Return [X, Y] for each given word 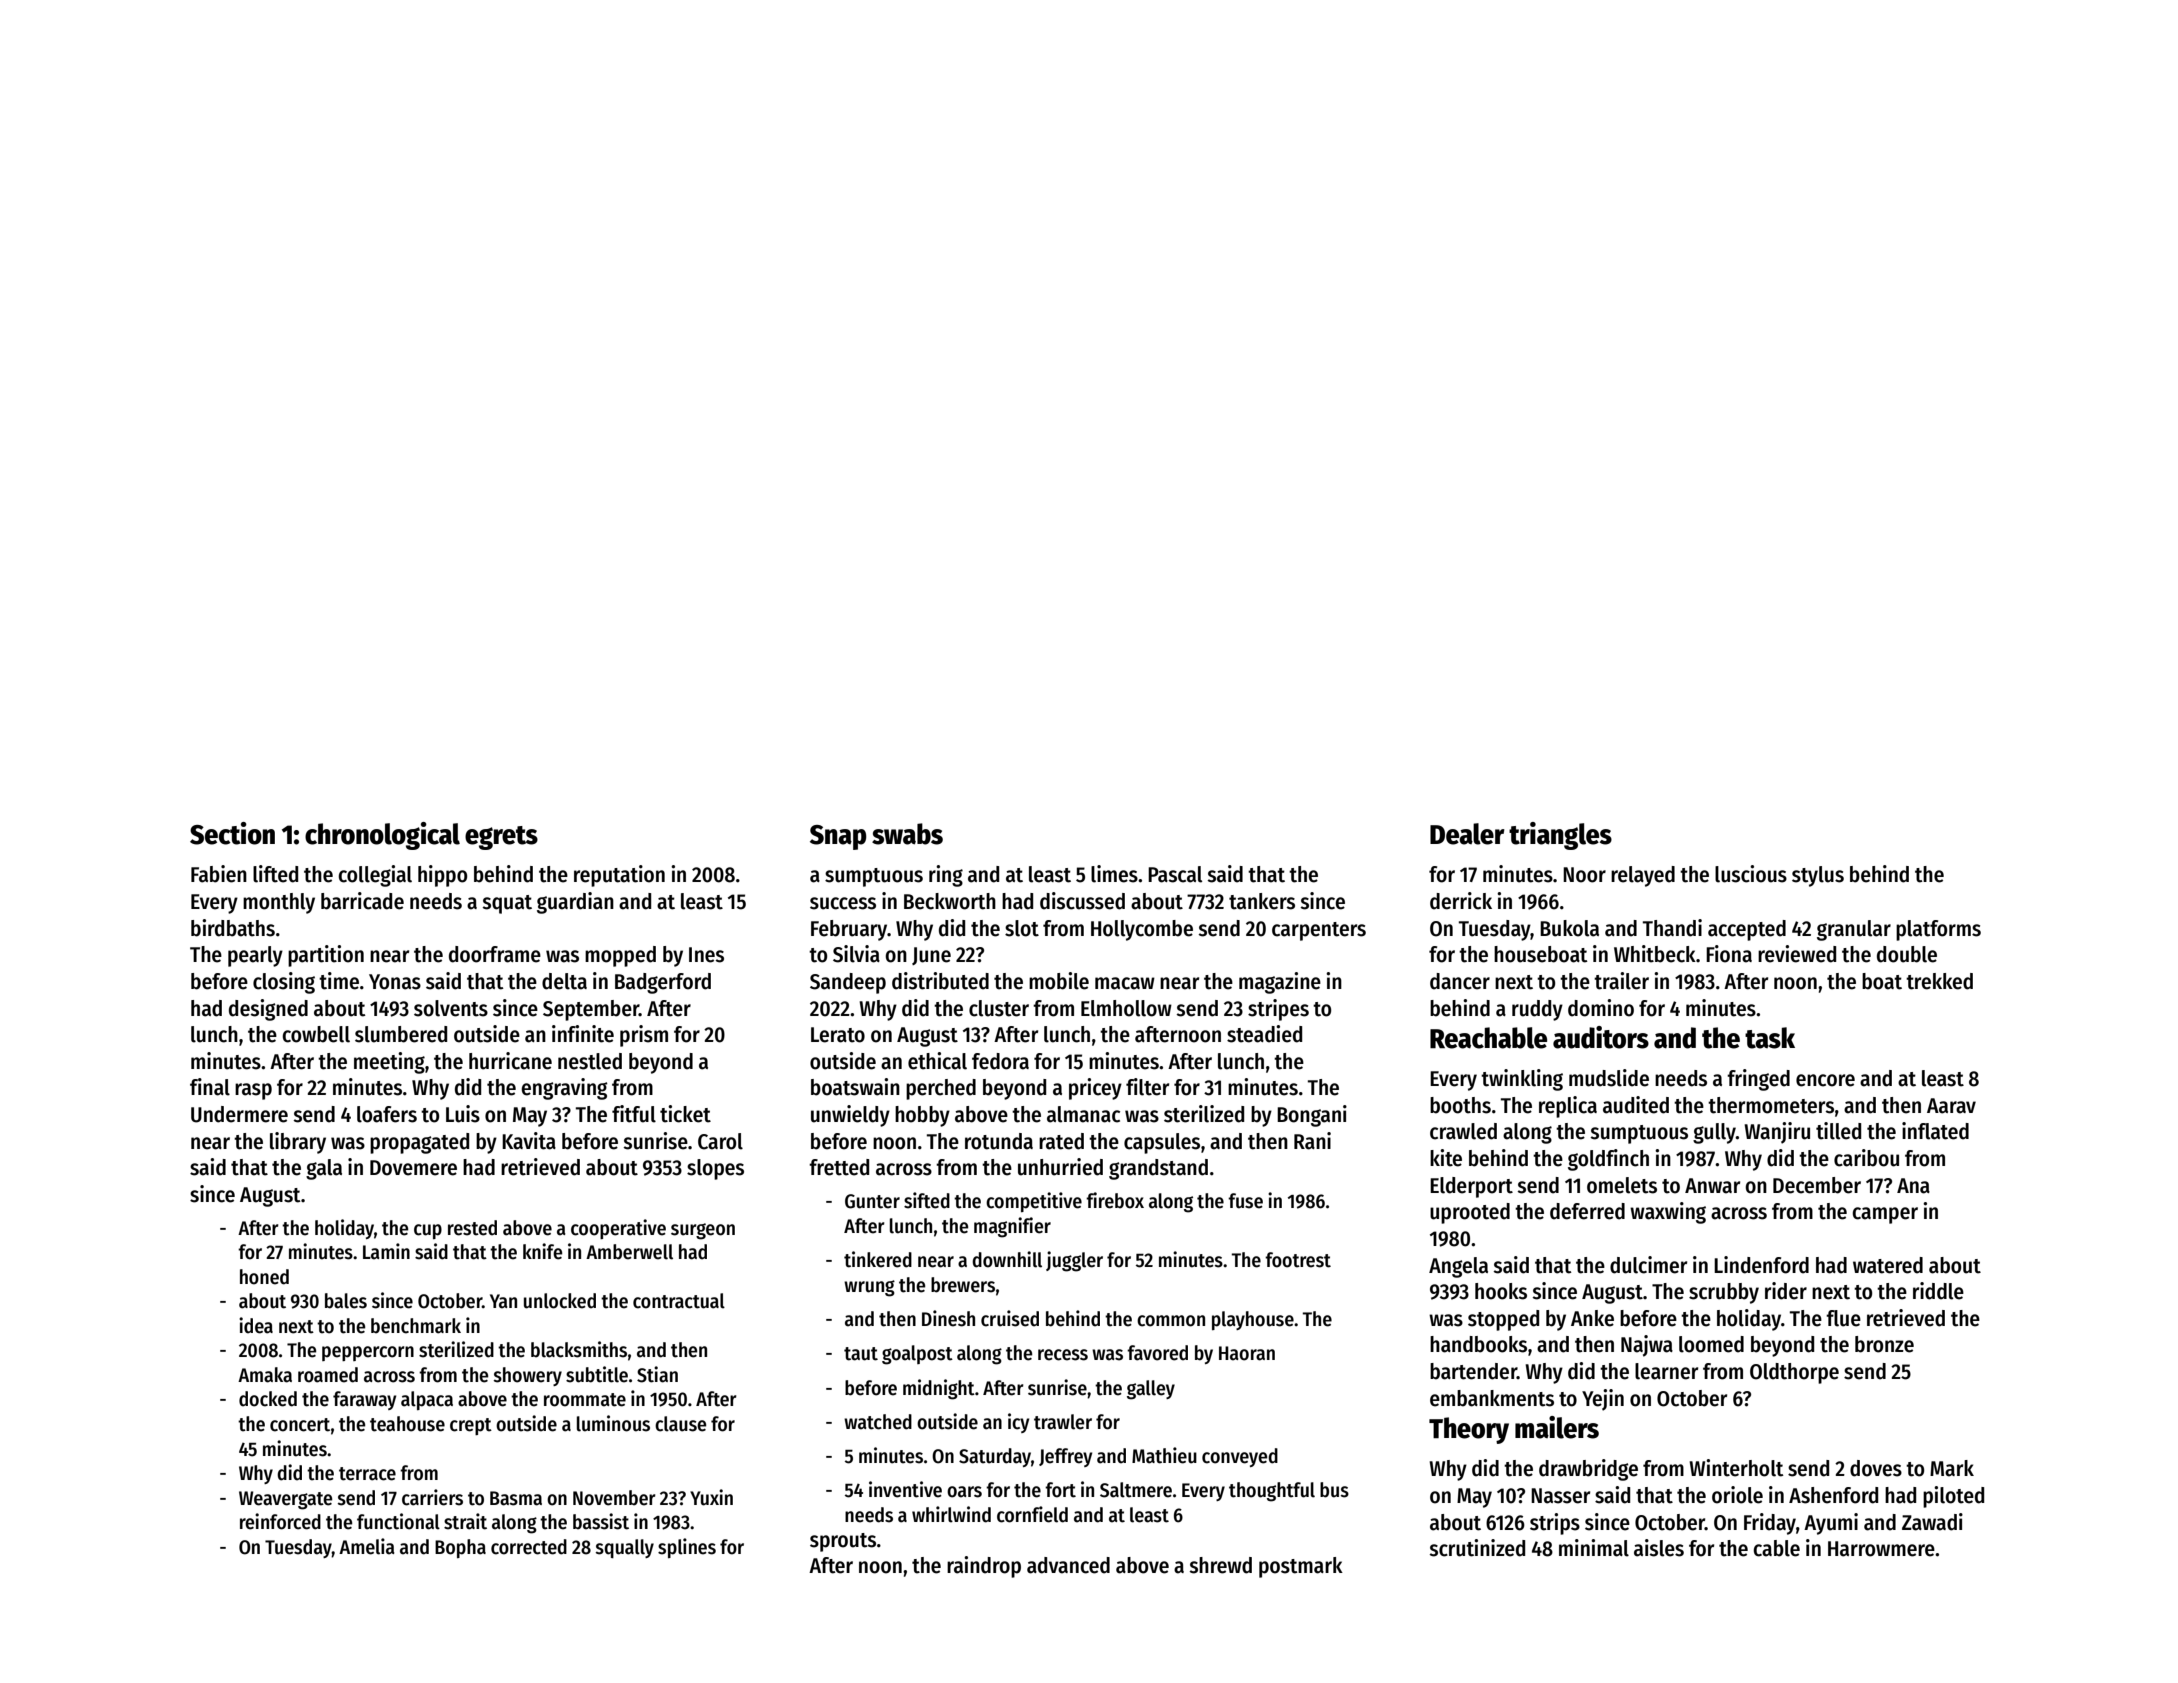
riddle [1938, 1291]
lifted [275, 874]
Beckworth [950, 901]
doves [1876, 1468]
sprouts [843, 1542]
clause [680, 1424]
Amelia [367, 1546]
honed [264, 1277]
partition [326, 956]
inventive [905, 1489]
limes [1114, 874]
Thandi [1672, 928]
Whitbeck [1655, 954]
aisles [1659, 1548]
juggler [1074, 1261]
